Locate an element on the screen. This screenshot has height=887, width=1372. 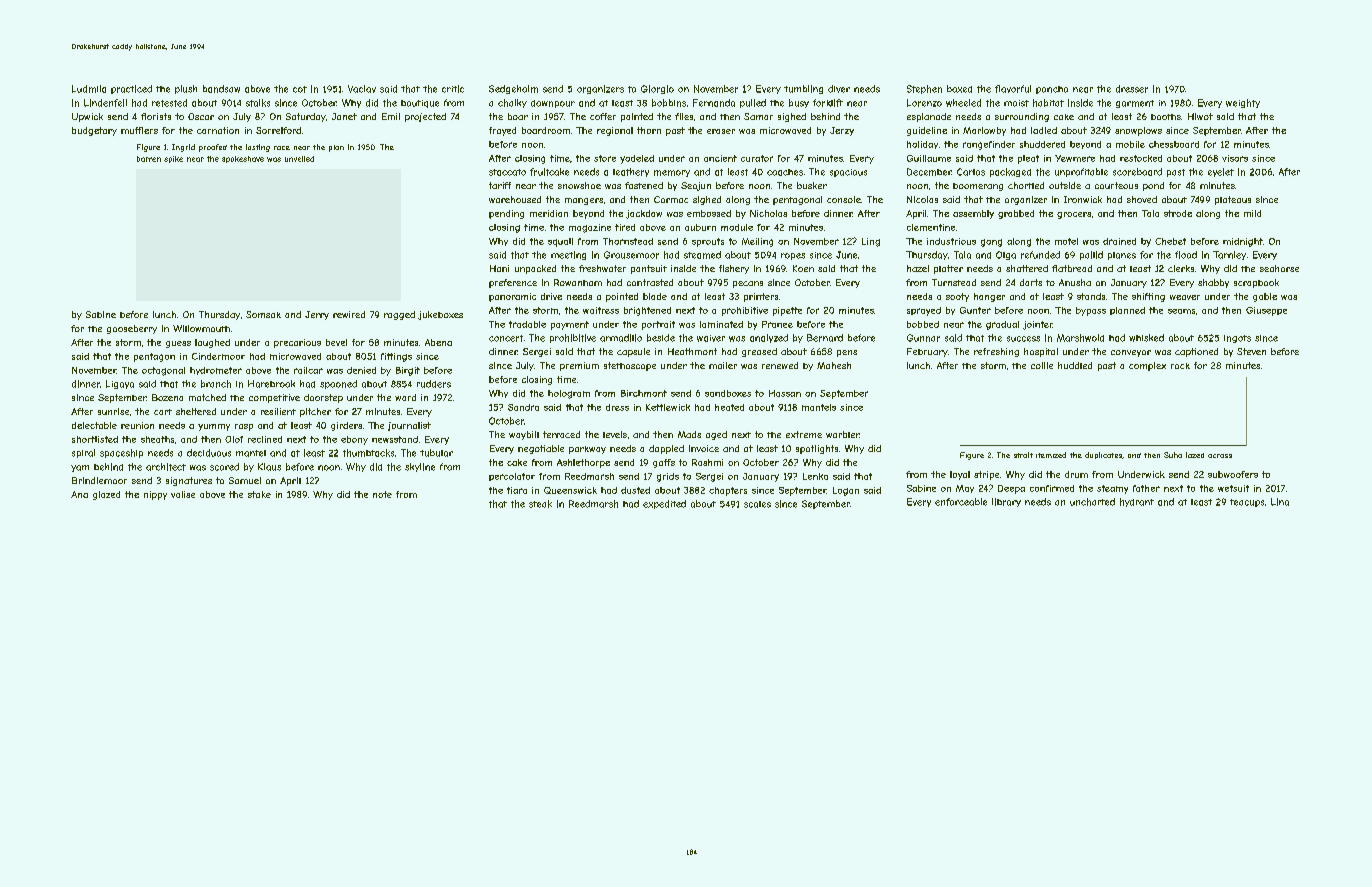
precarious is located at coordinates (297, 343).
